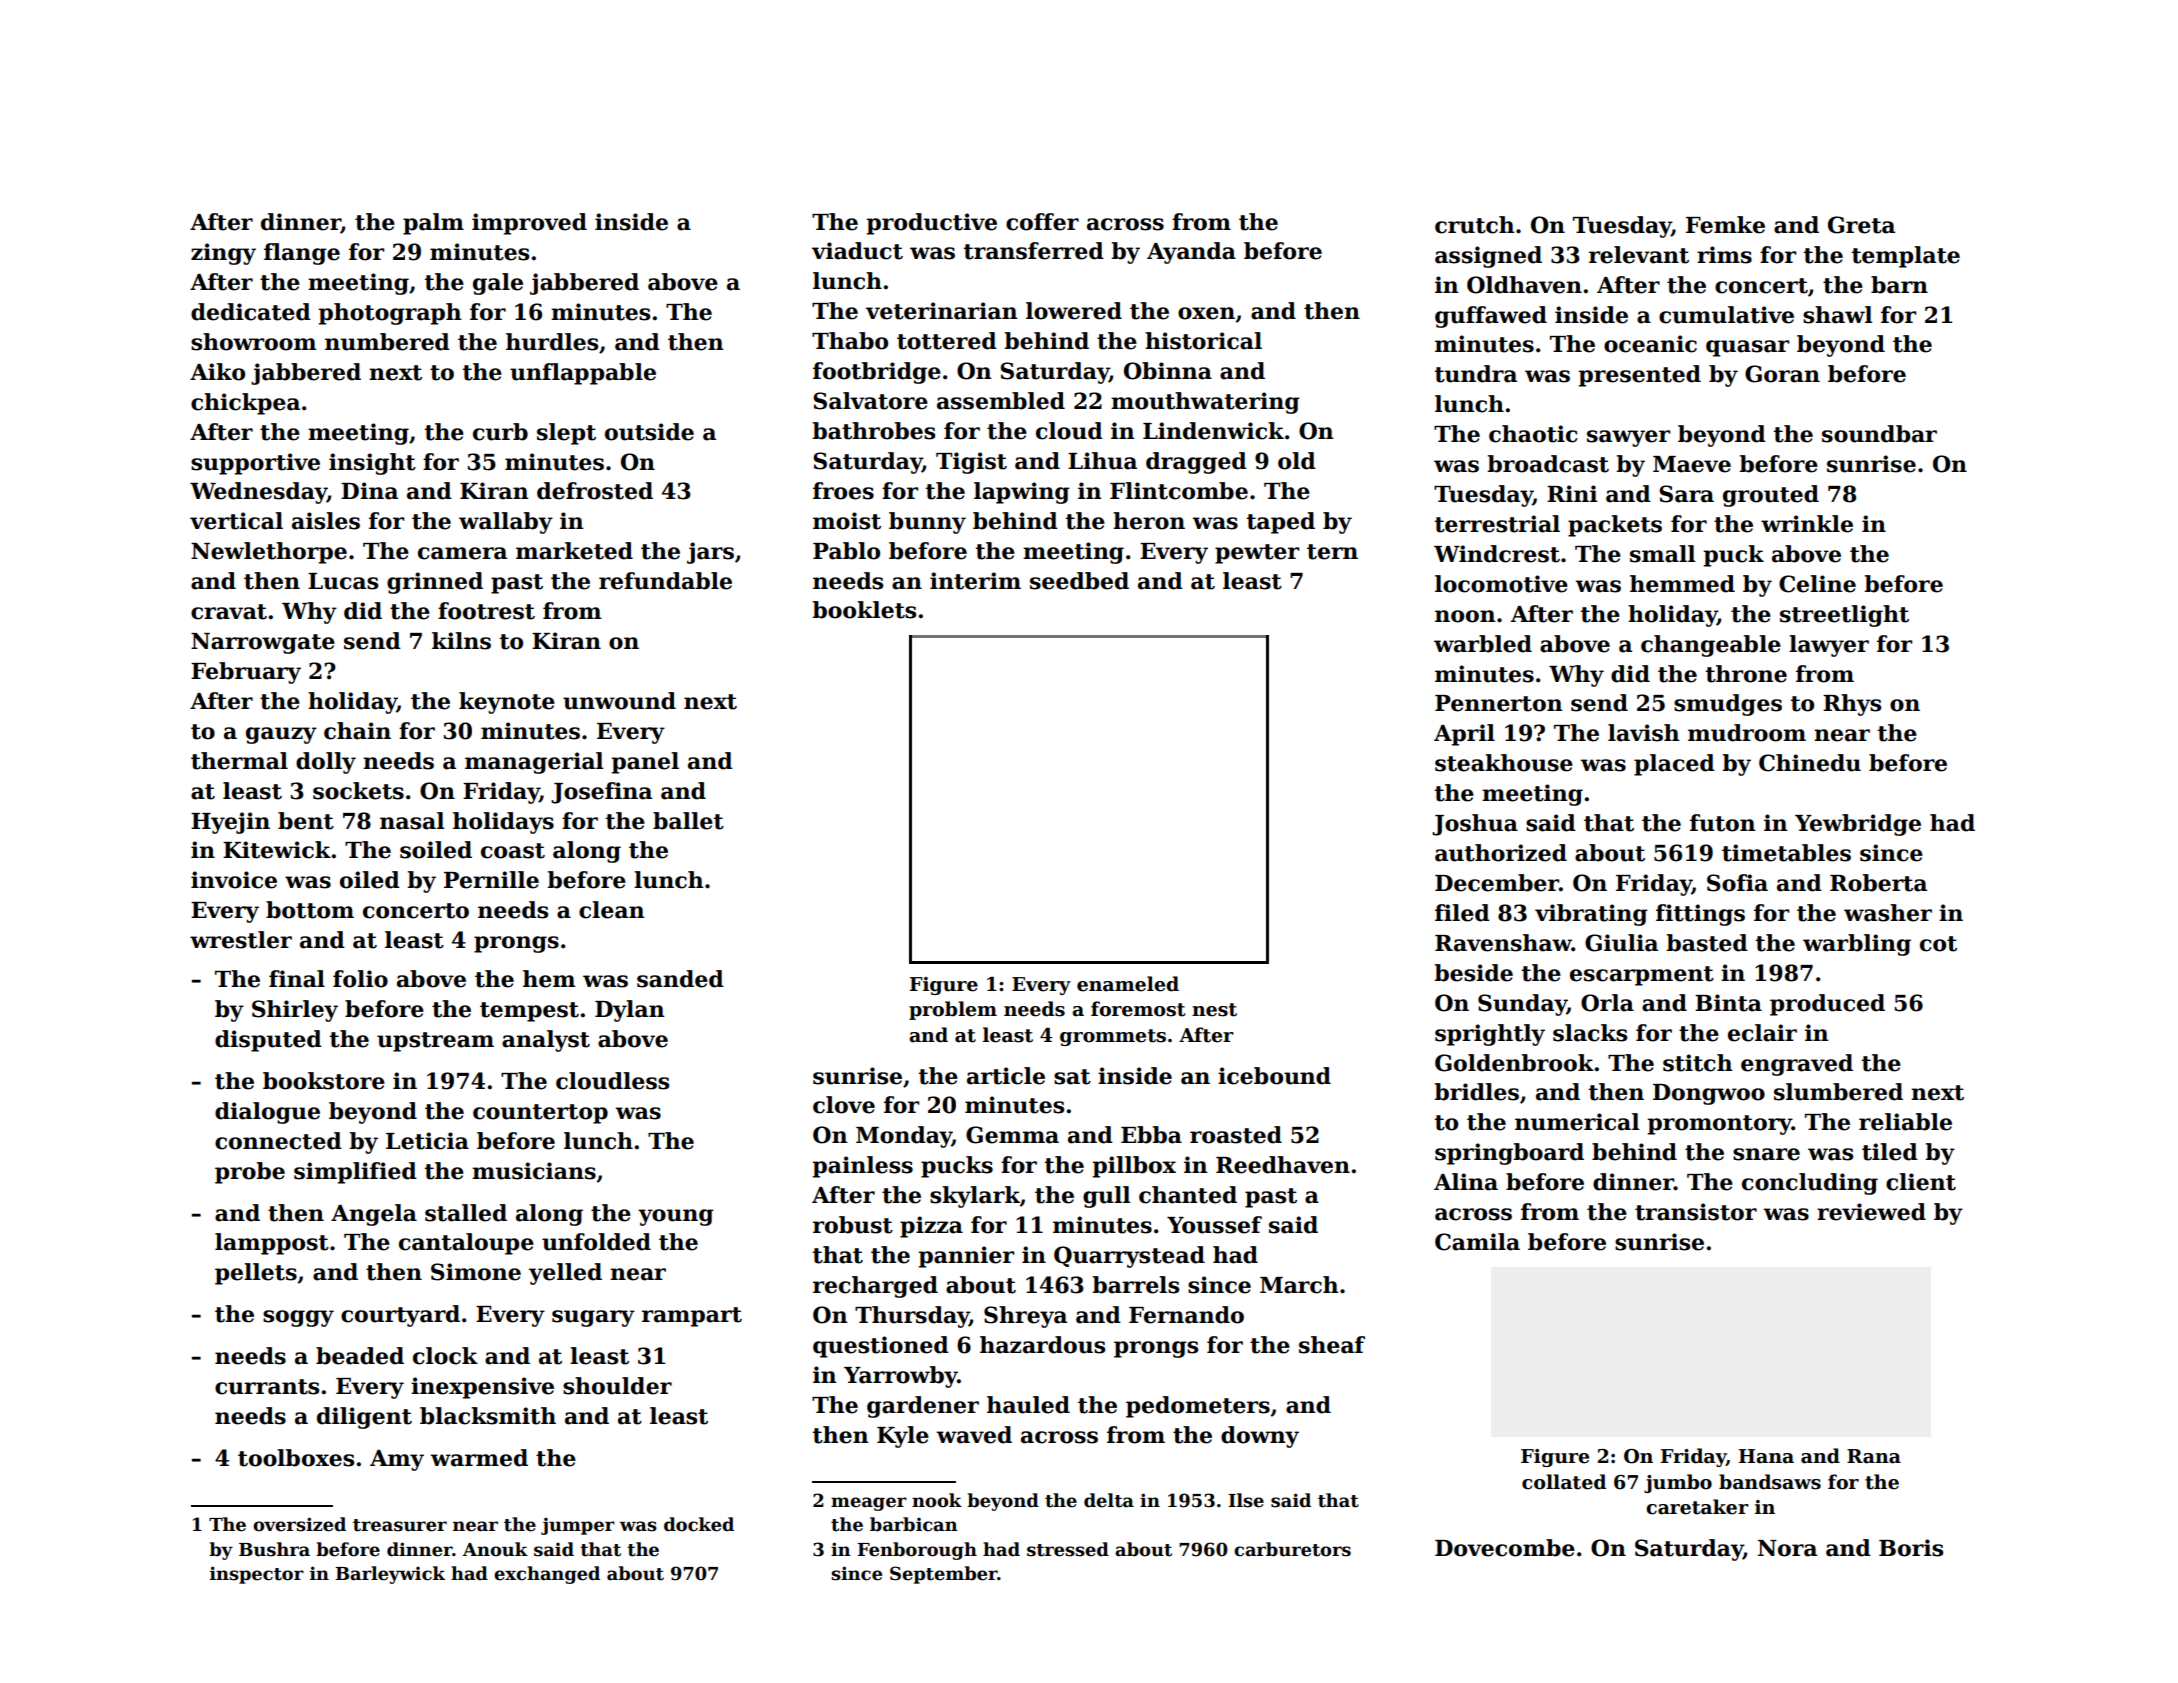 The height and width of the screenshot is (1683, 2178). Describe the element at coordinates (1844, 616) in the screenshot. I see `streetlight` at that location.
